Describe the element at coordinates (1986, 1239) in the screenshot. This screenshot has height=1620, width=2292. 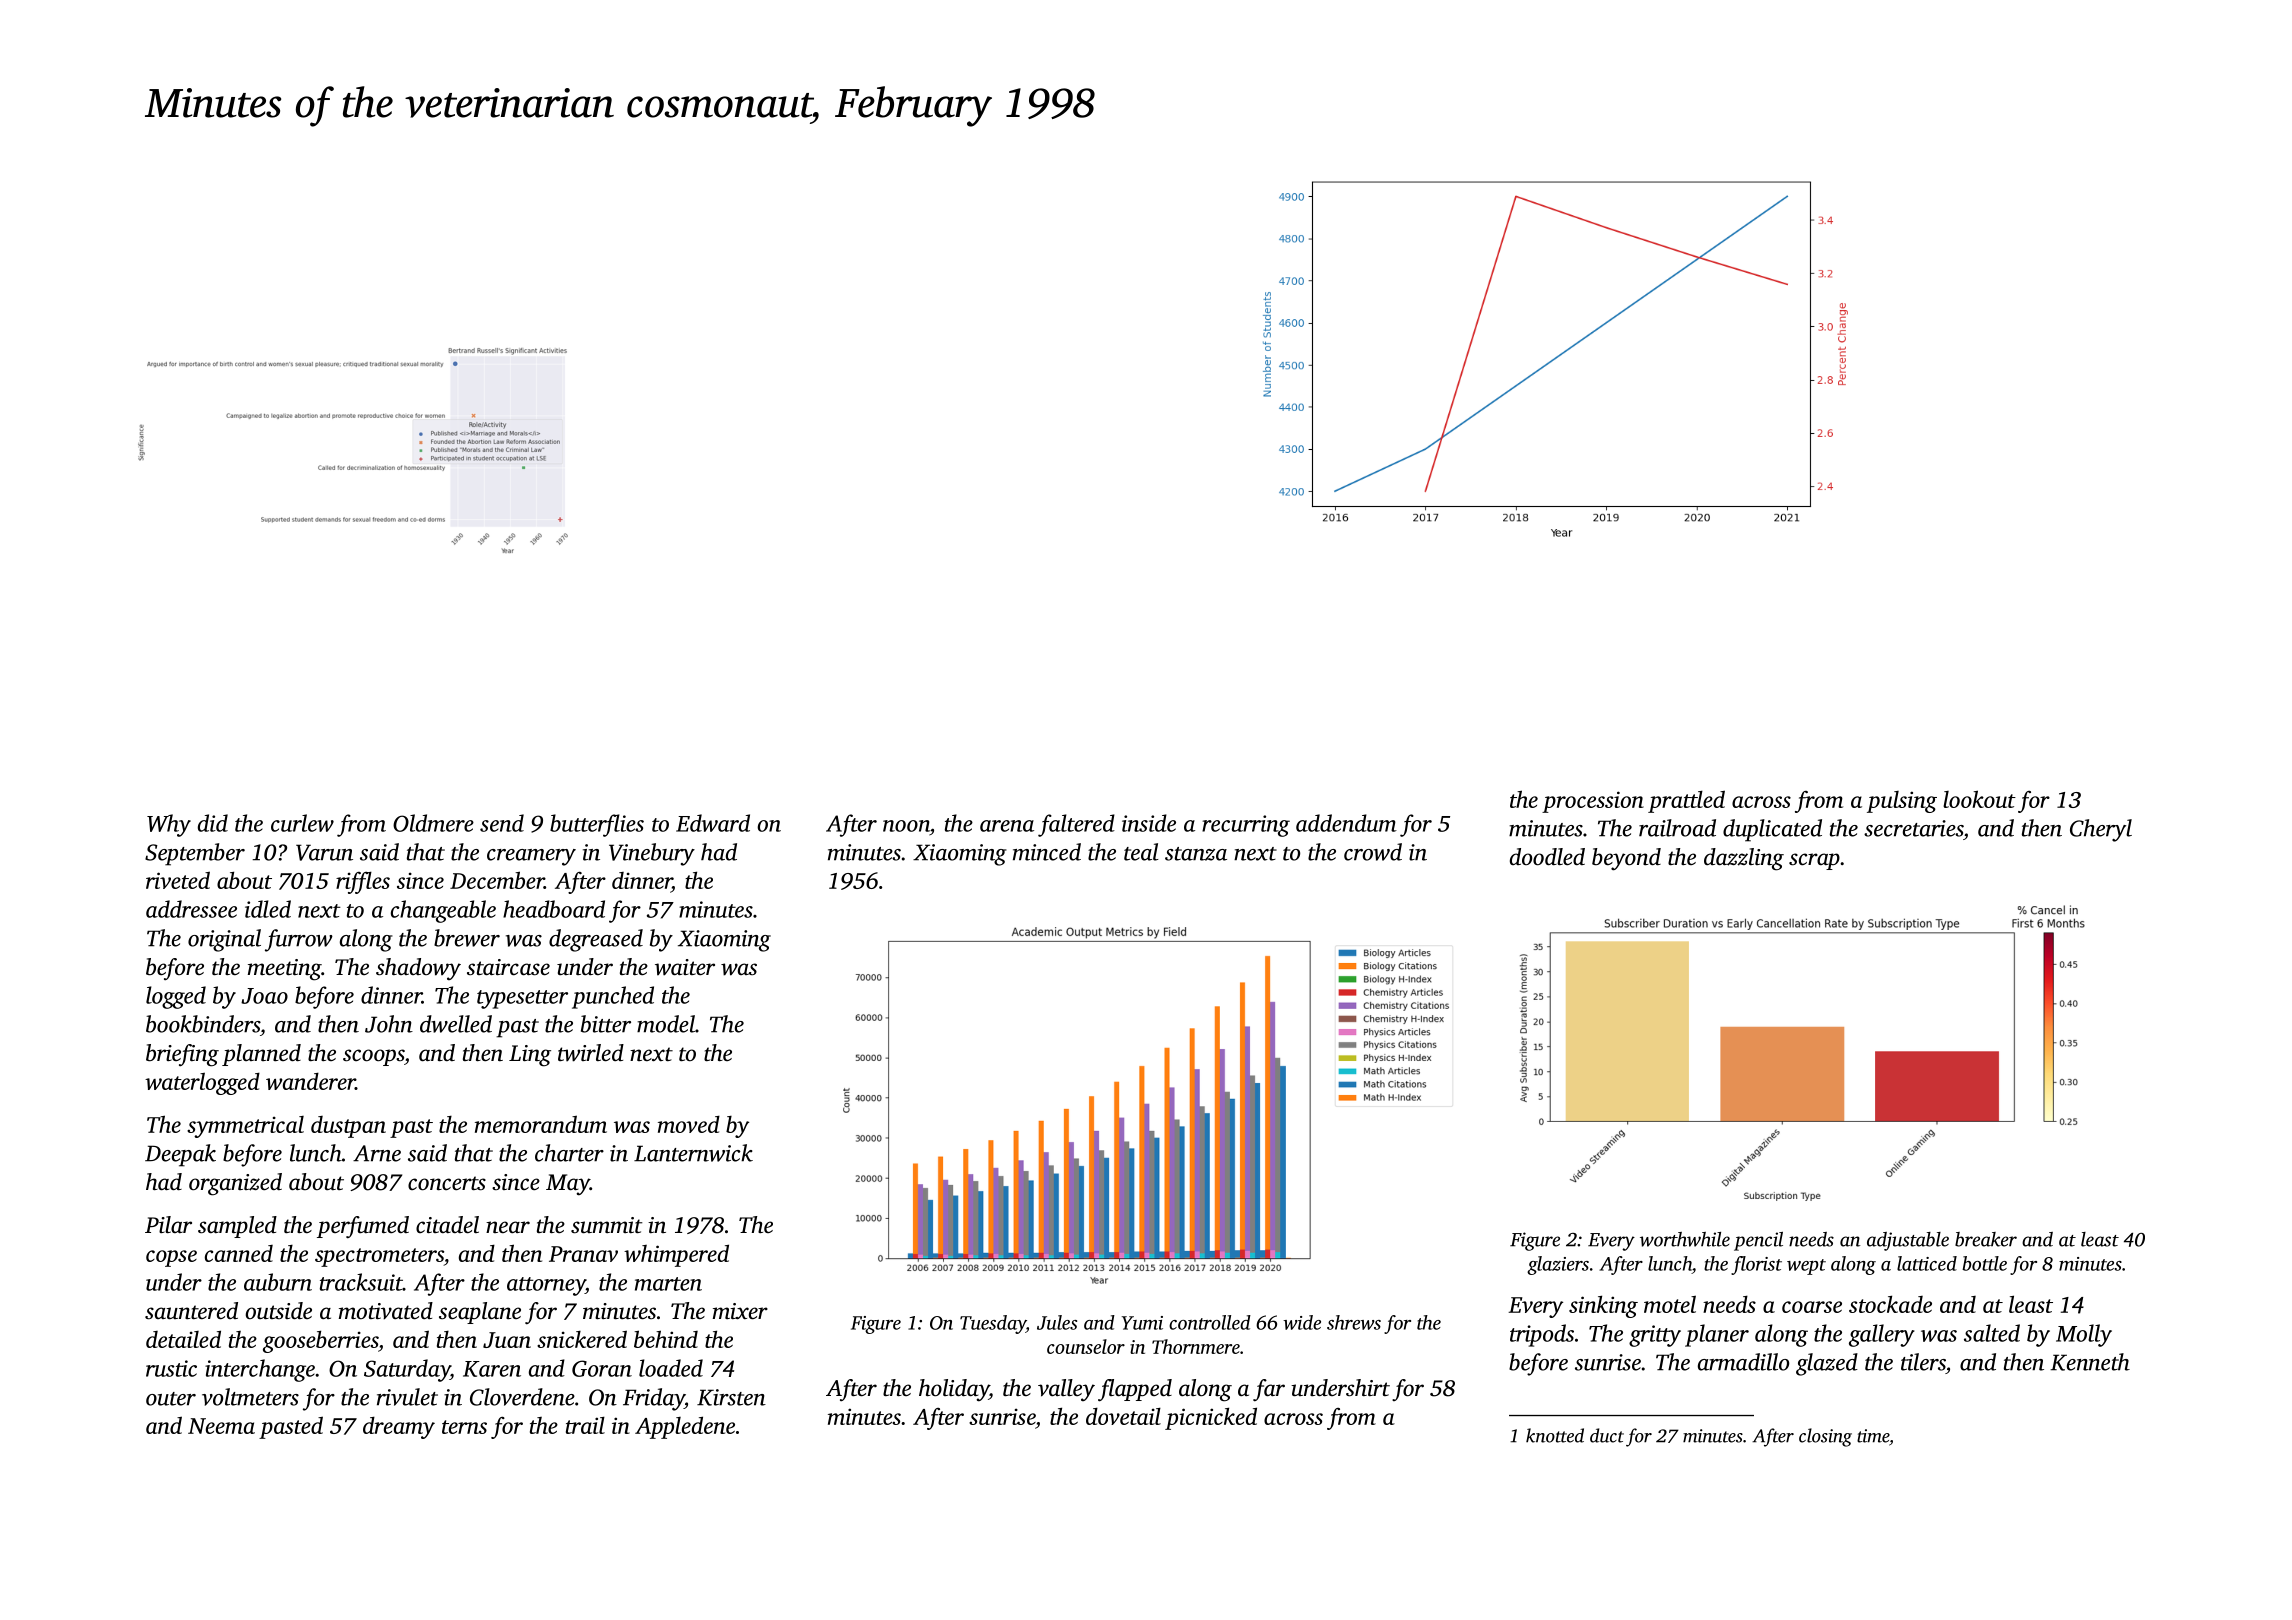
I see `breaker` at that location.
